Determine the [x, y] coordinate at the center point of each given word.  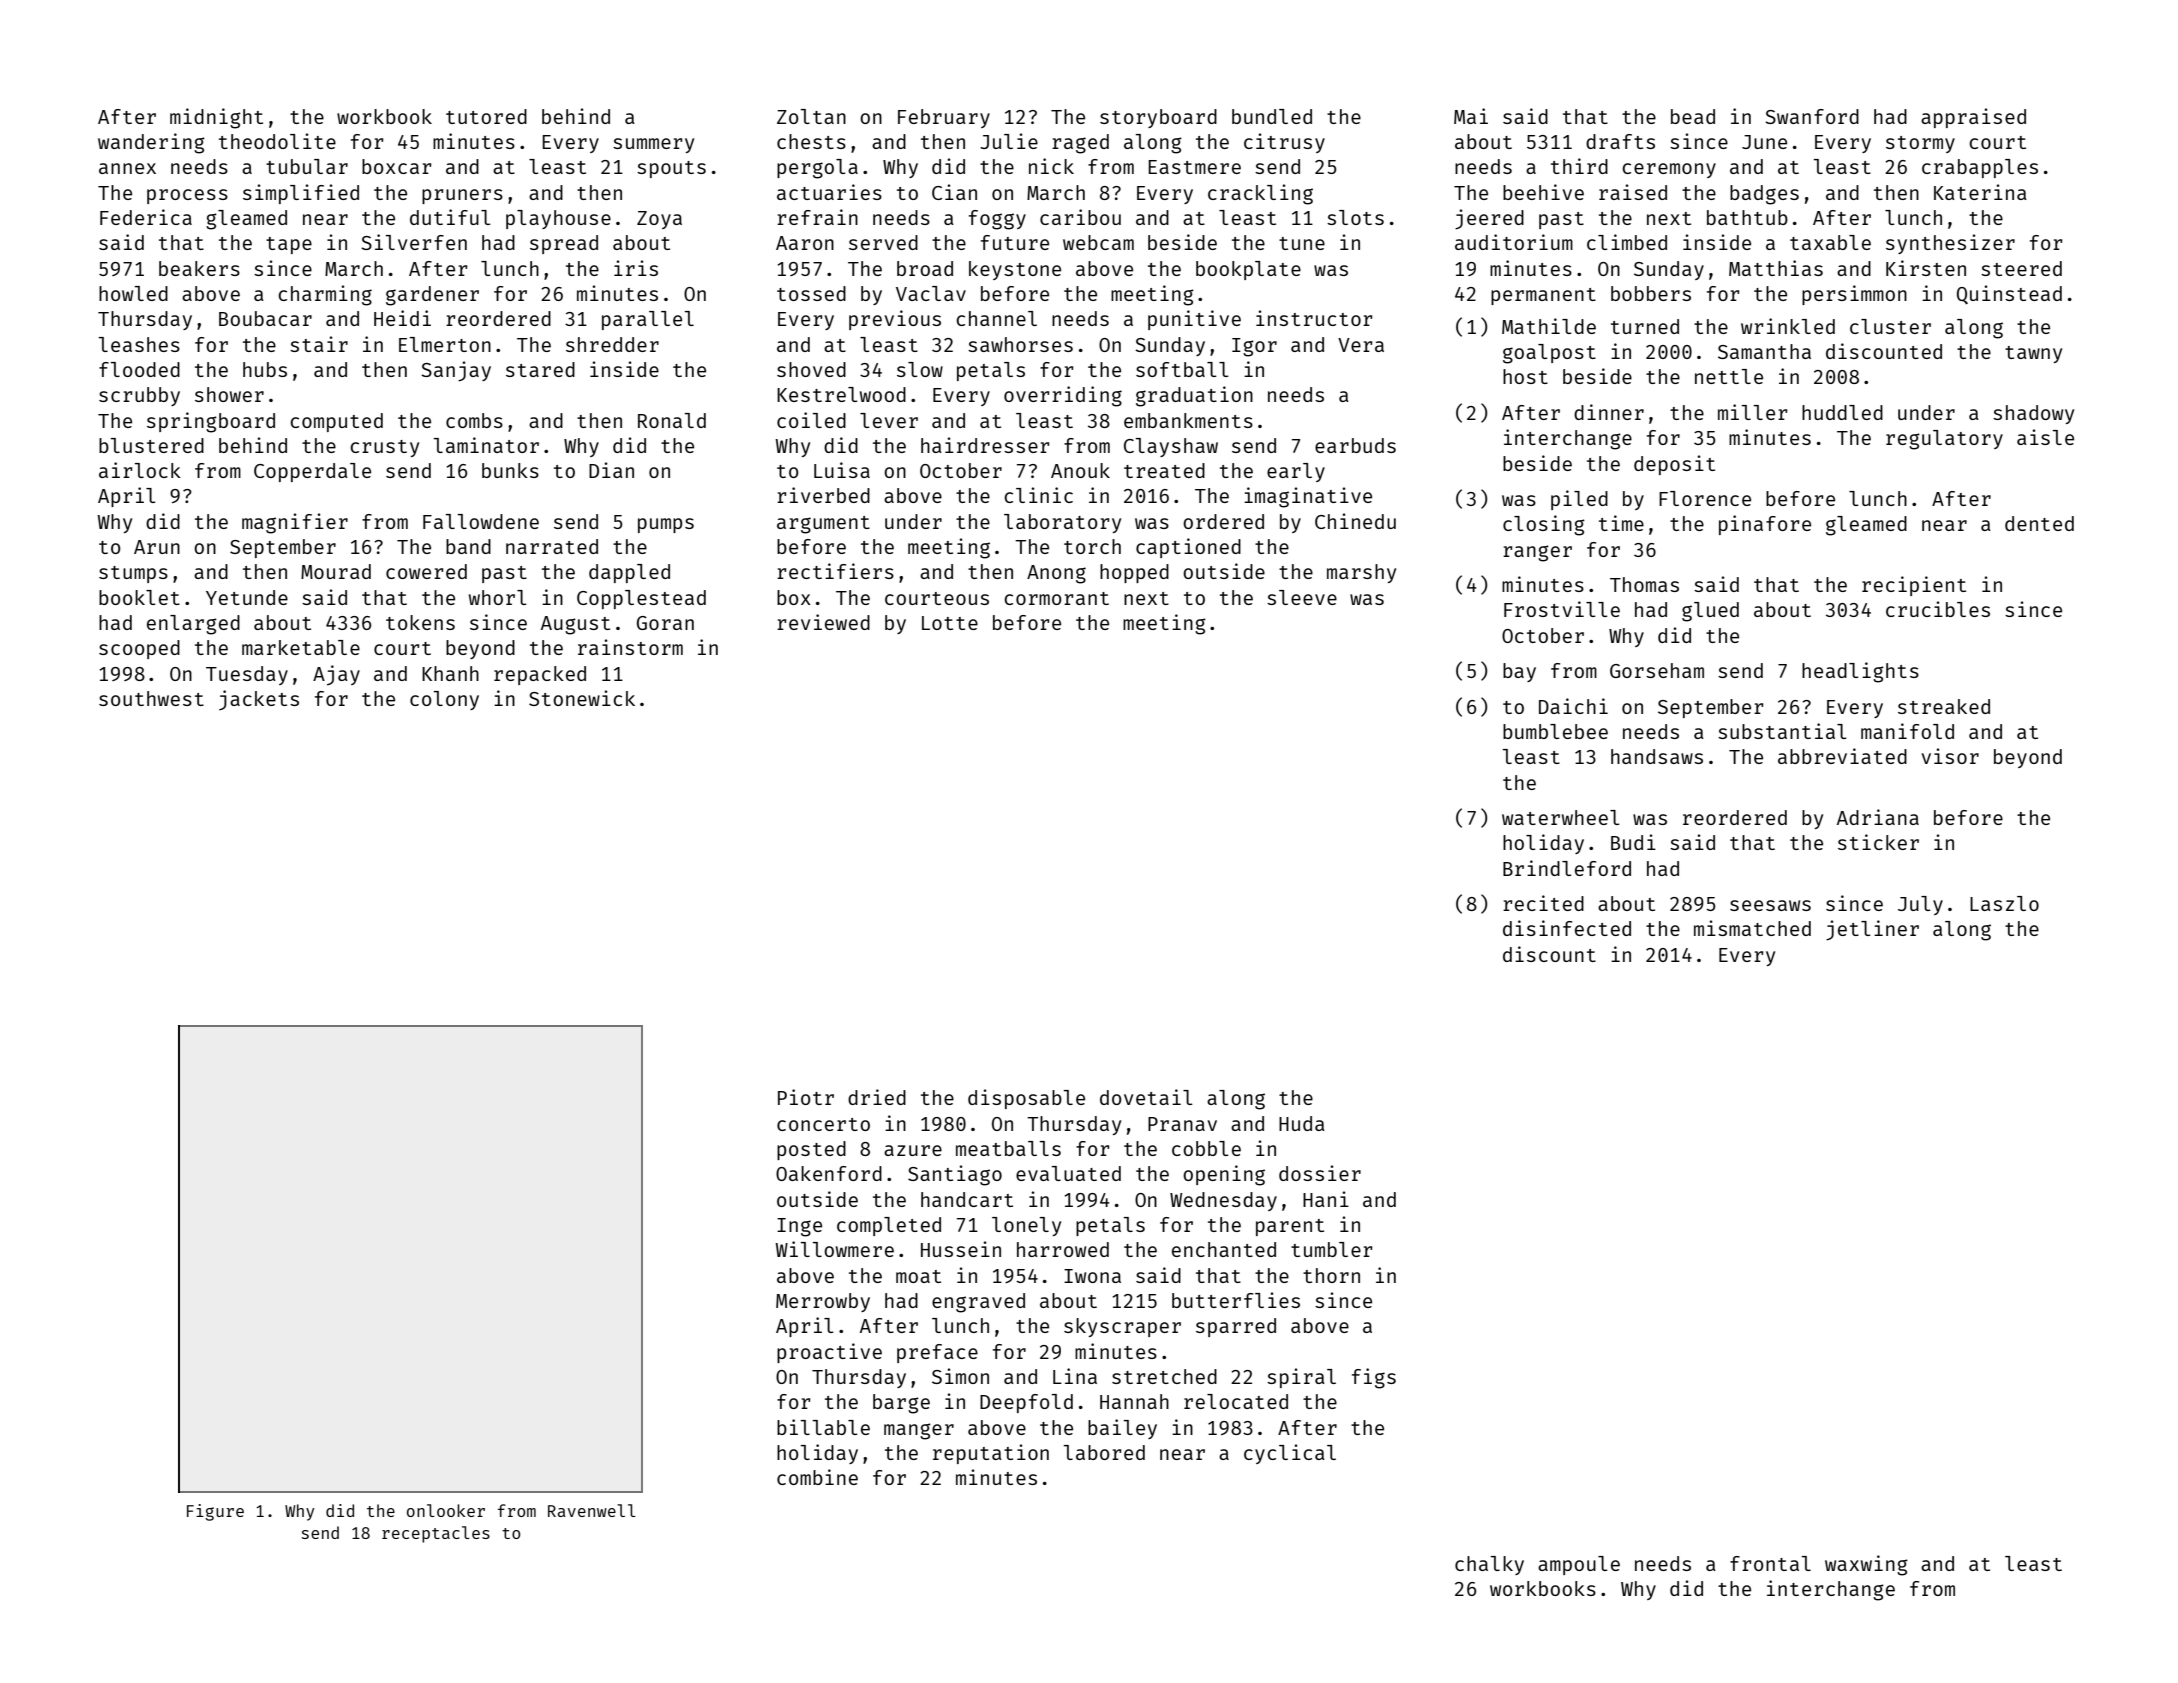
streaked [1944, 706]
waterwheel [1561, 817]
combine [817, 1477]
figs [1374, 1378]
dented [2039, 523]
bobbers [1651, 293]
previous [895, 320]
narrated [552, 546]
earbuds [1355, 445]
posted [811, 1150]
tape [289, 245]
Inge [799, 1227]
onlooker [446, 1510]
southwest [151, 698]
